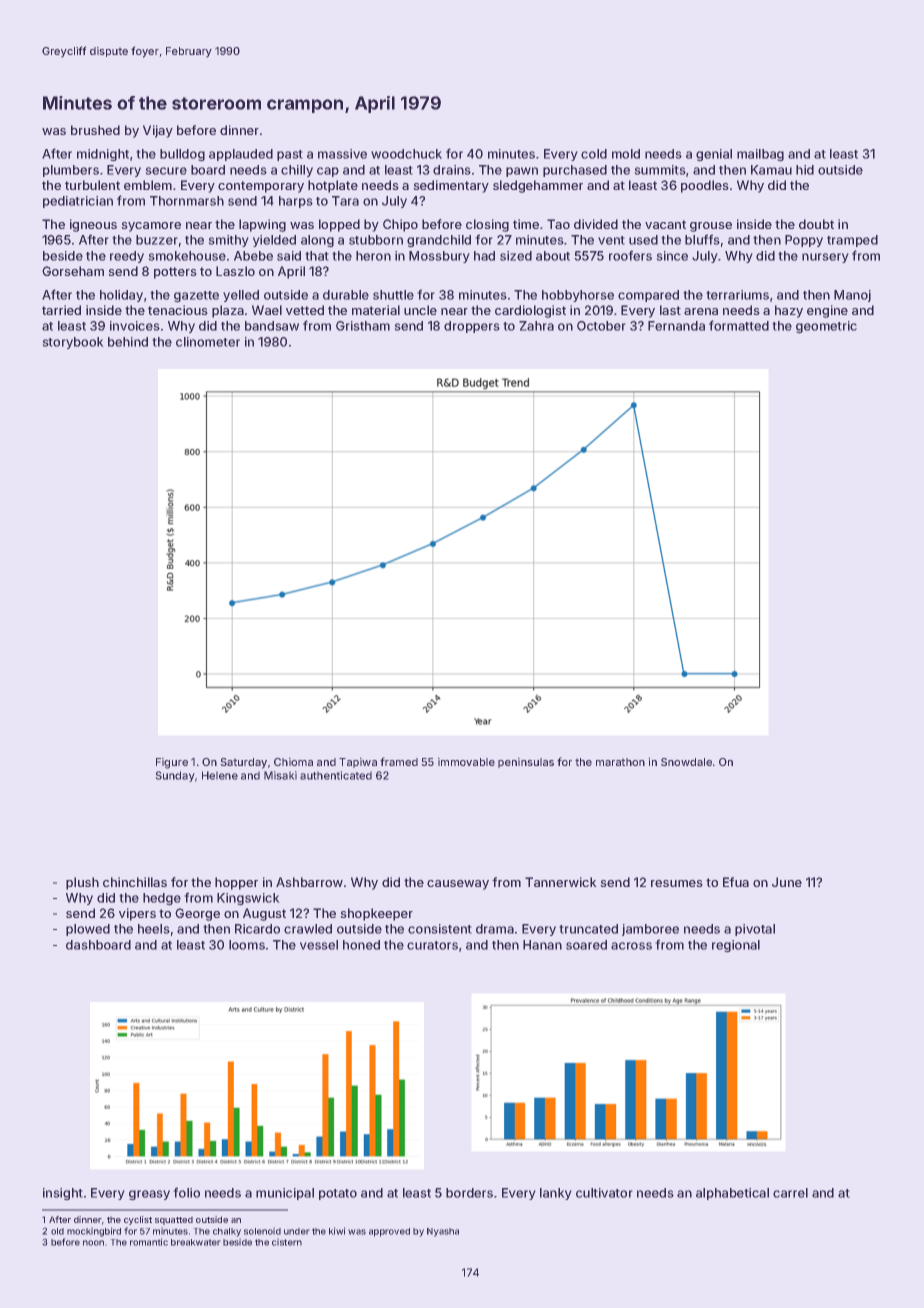 The image size is (924, 1308). What do you see at coordinates (755, 930) in the document?
I see `pivotal` at bounding box center [755, 930].
